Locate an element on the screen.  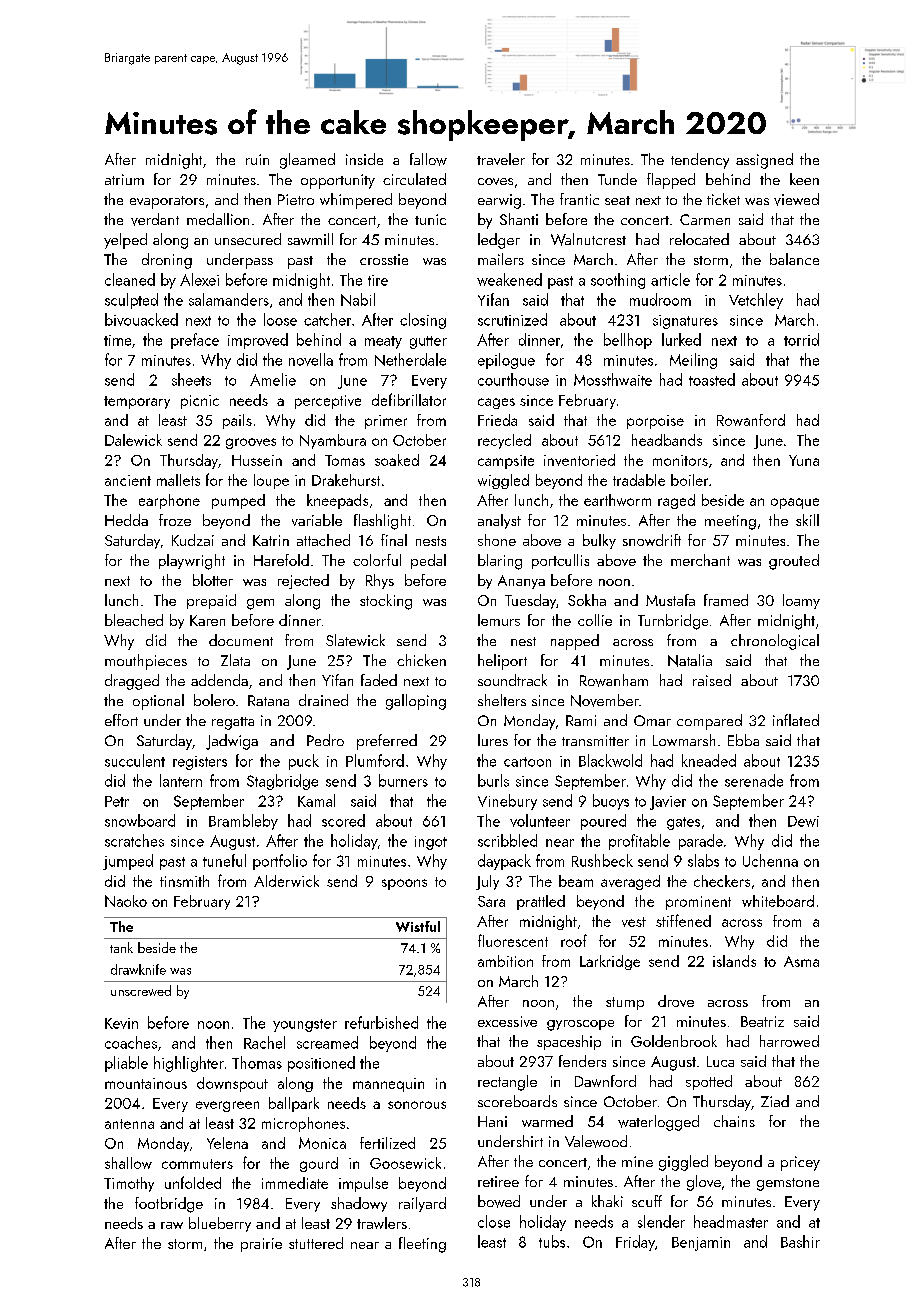
gleamed is located at coordinates (307, 161).
